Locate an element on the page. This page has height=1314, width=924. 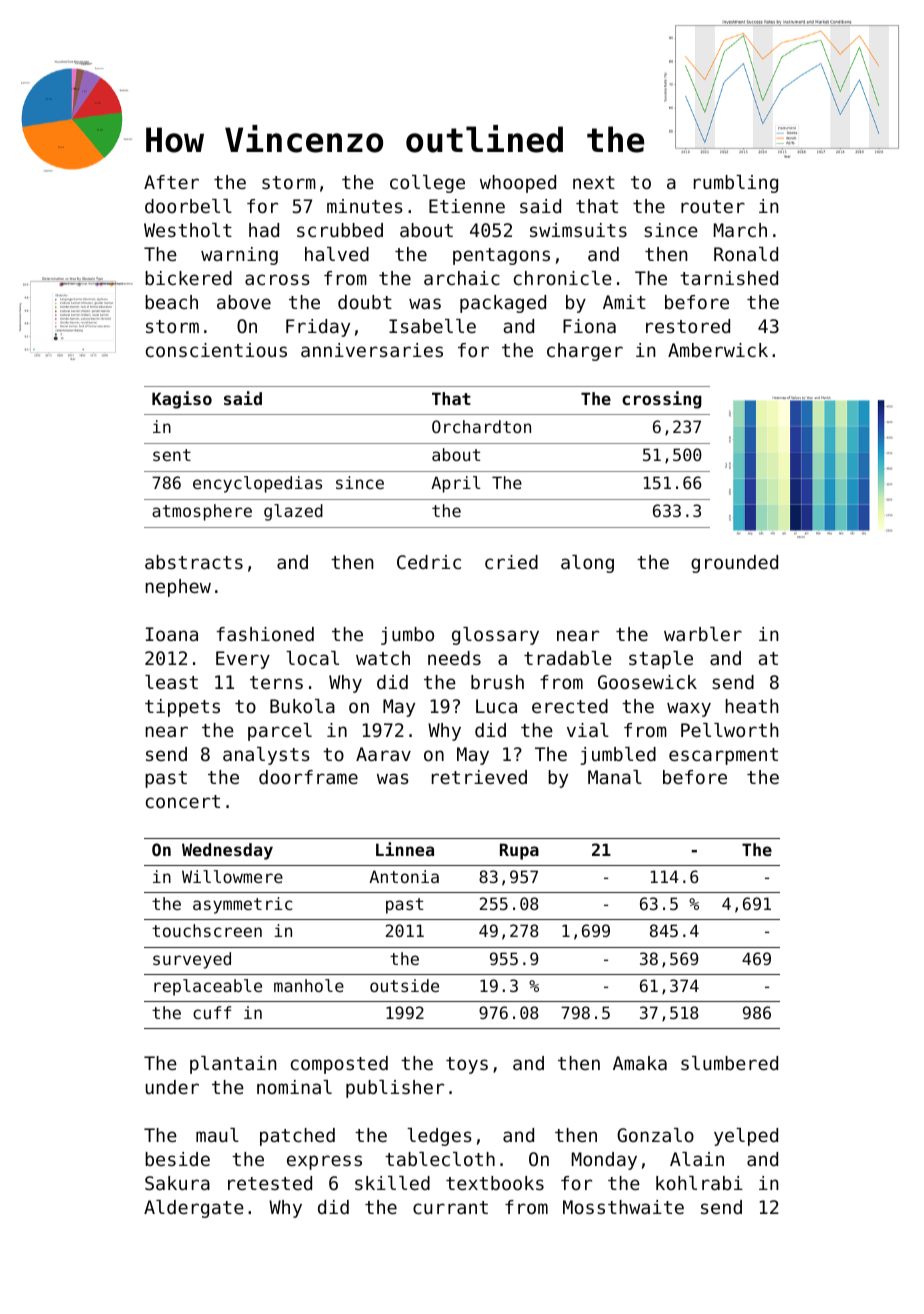
Orchardton is located at coordinates (481, 426).
